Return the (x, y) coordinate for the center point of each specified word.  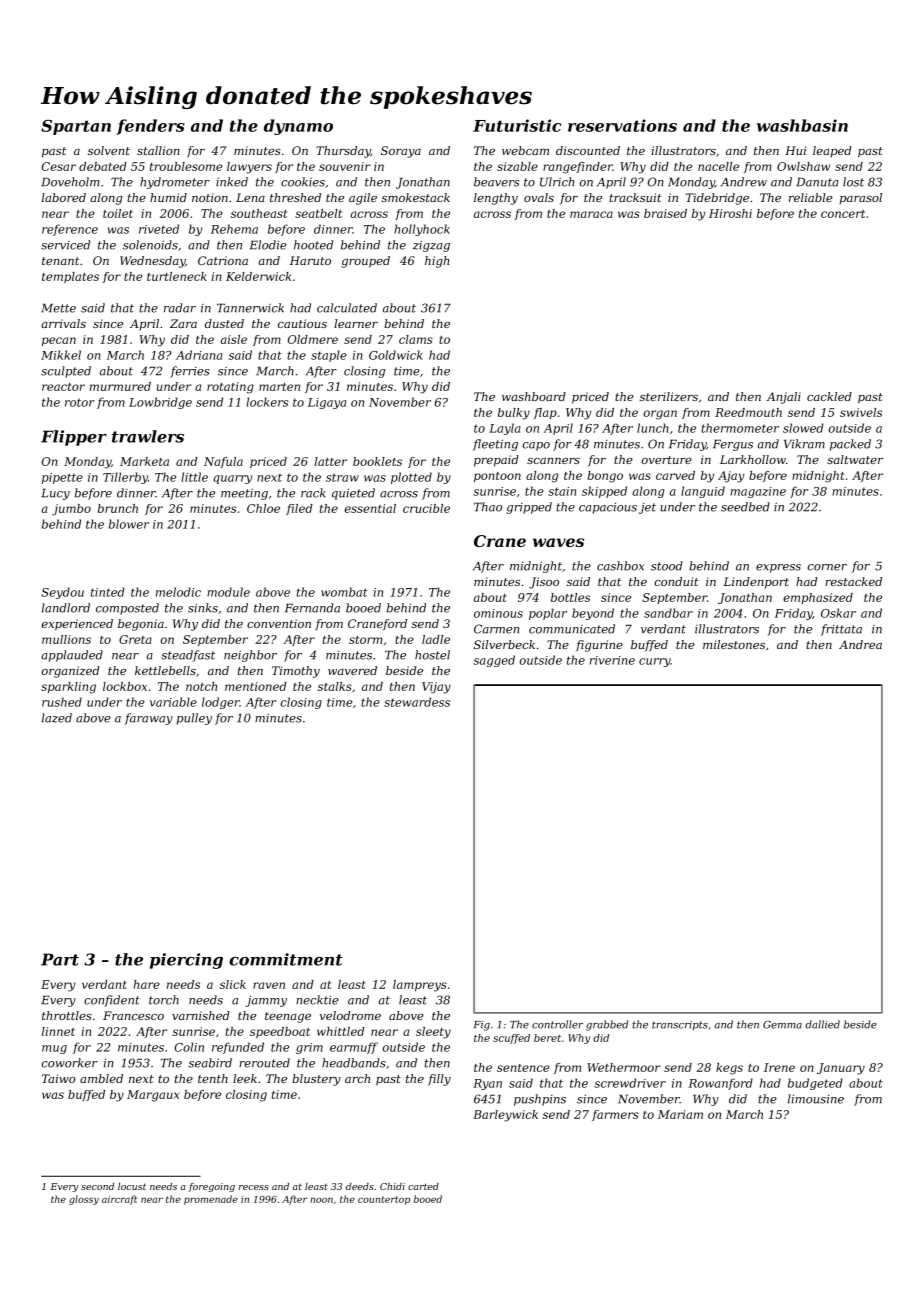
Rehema (234, 229)
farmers (615, 1115)
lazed (57, 718)
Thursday (343, 152)
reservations (622, 125)
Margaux (153, 1096)
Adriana (199, 355)
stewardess (417, 702)
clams (416, 339)
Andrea (860, 644)
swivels (861, 412)
